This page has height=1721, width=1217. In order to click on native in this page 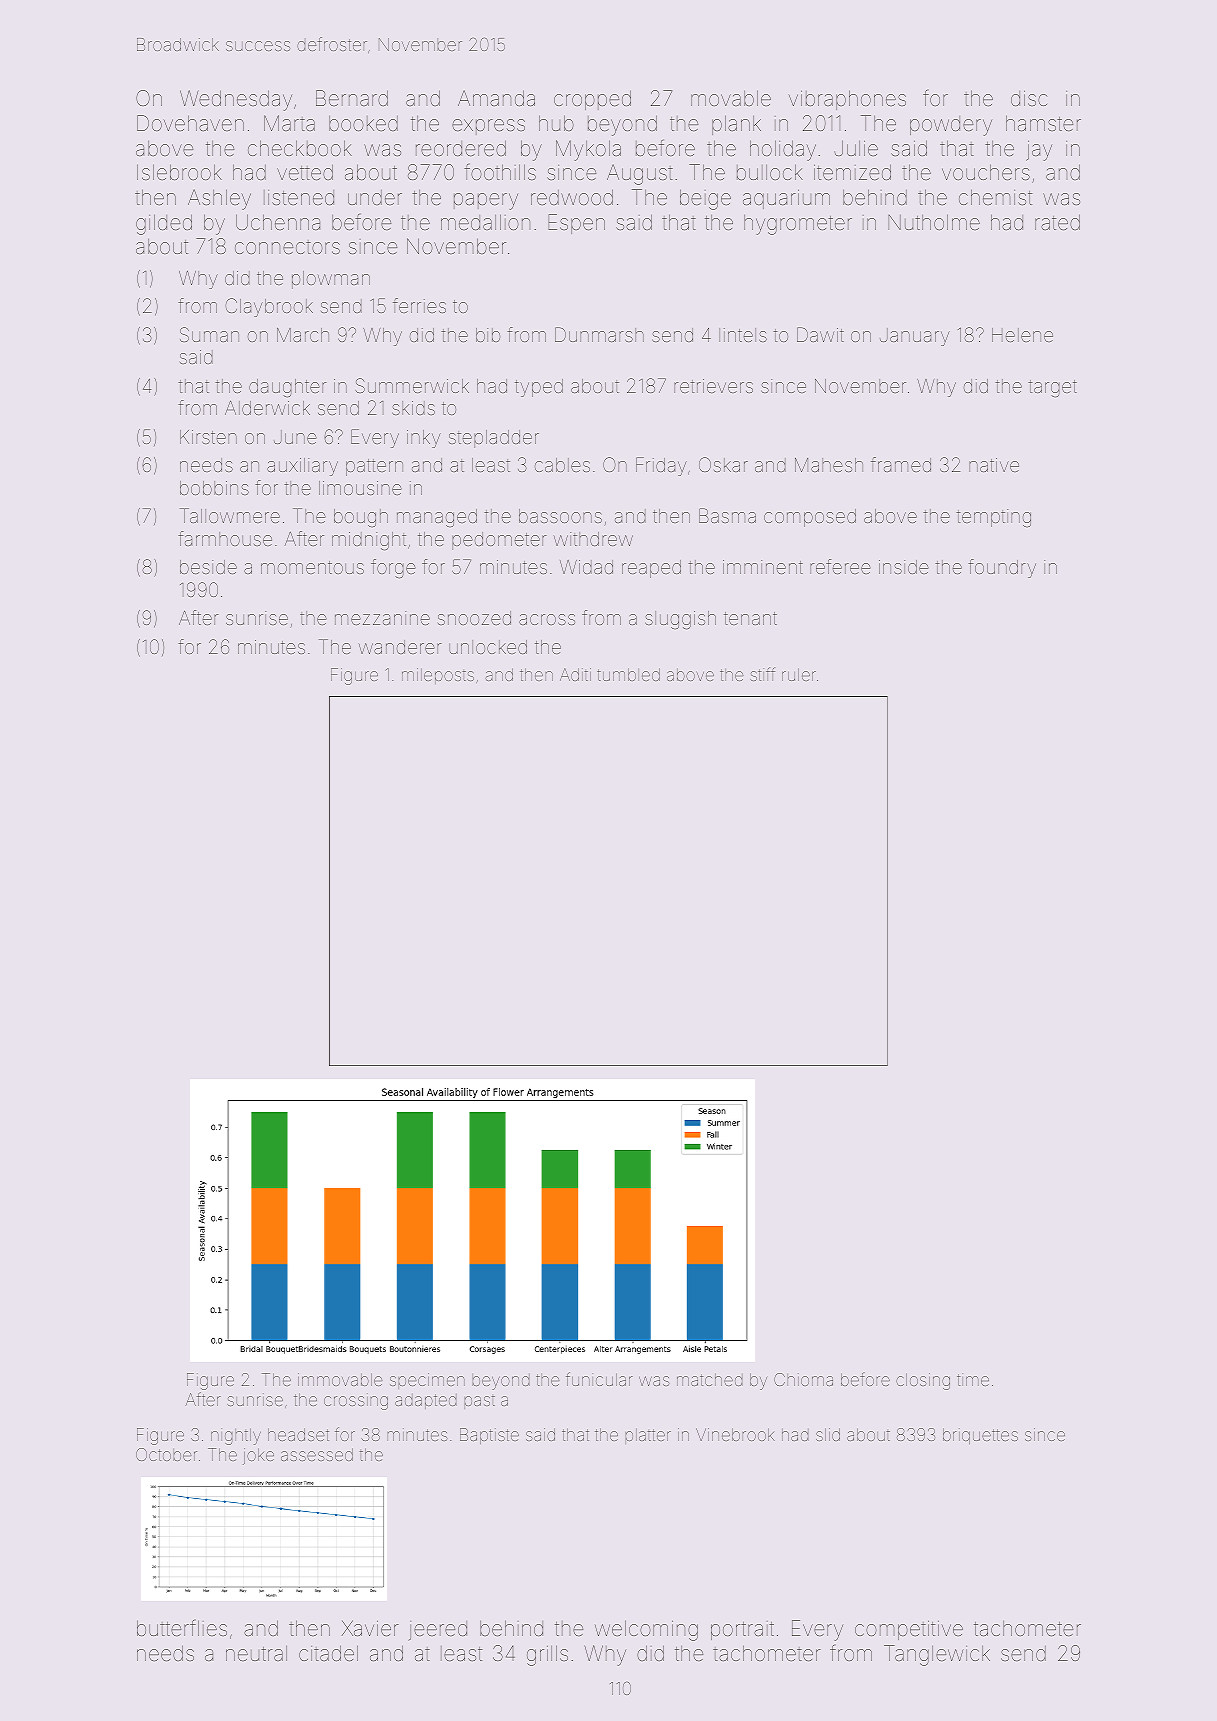, I will do `click(994, 465)`.
